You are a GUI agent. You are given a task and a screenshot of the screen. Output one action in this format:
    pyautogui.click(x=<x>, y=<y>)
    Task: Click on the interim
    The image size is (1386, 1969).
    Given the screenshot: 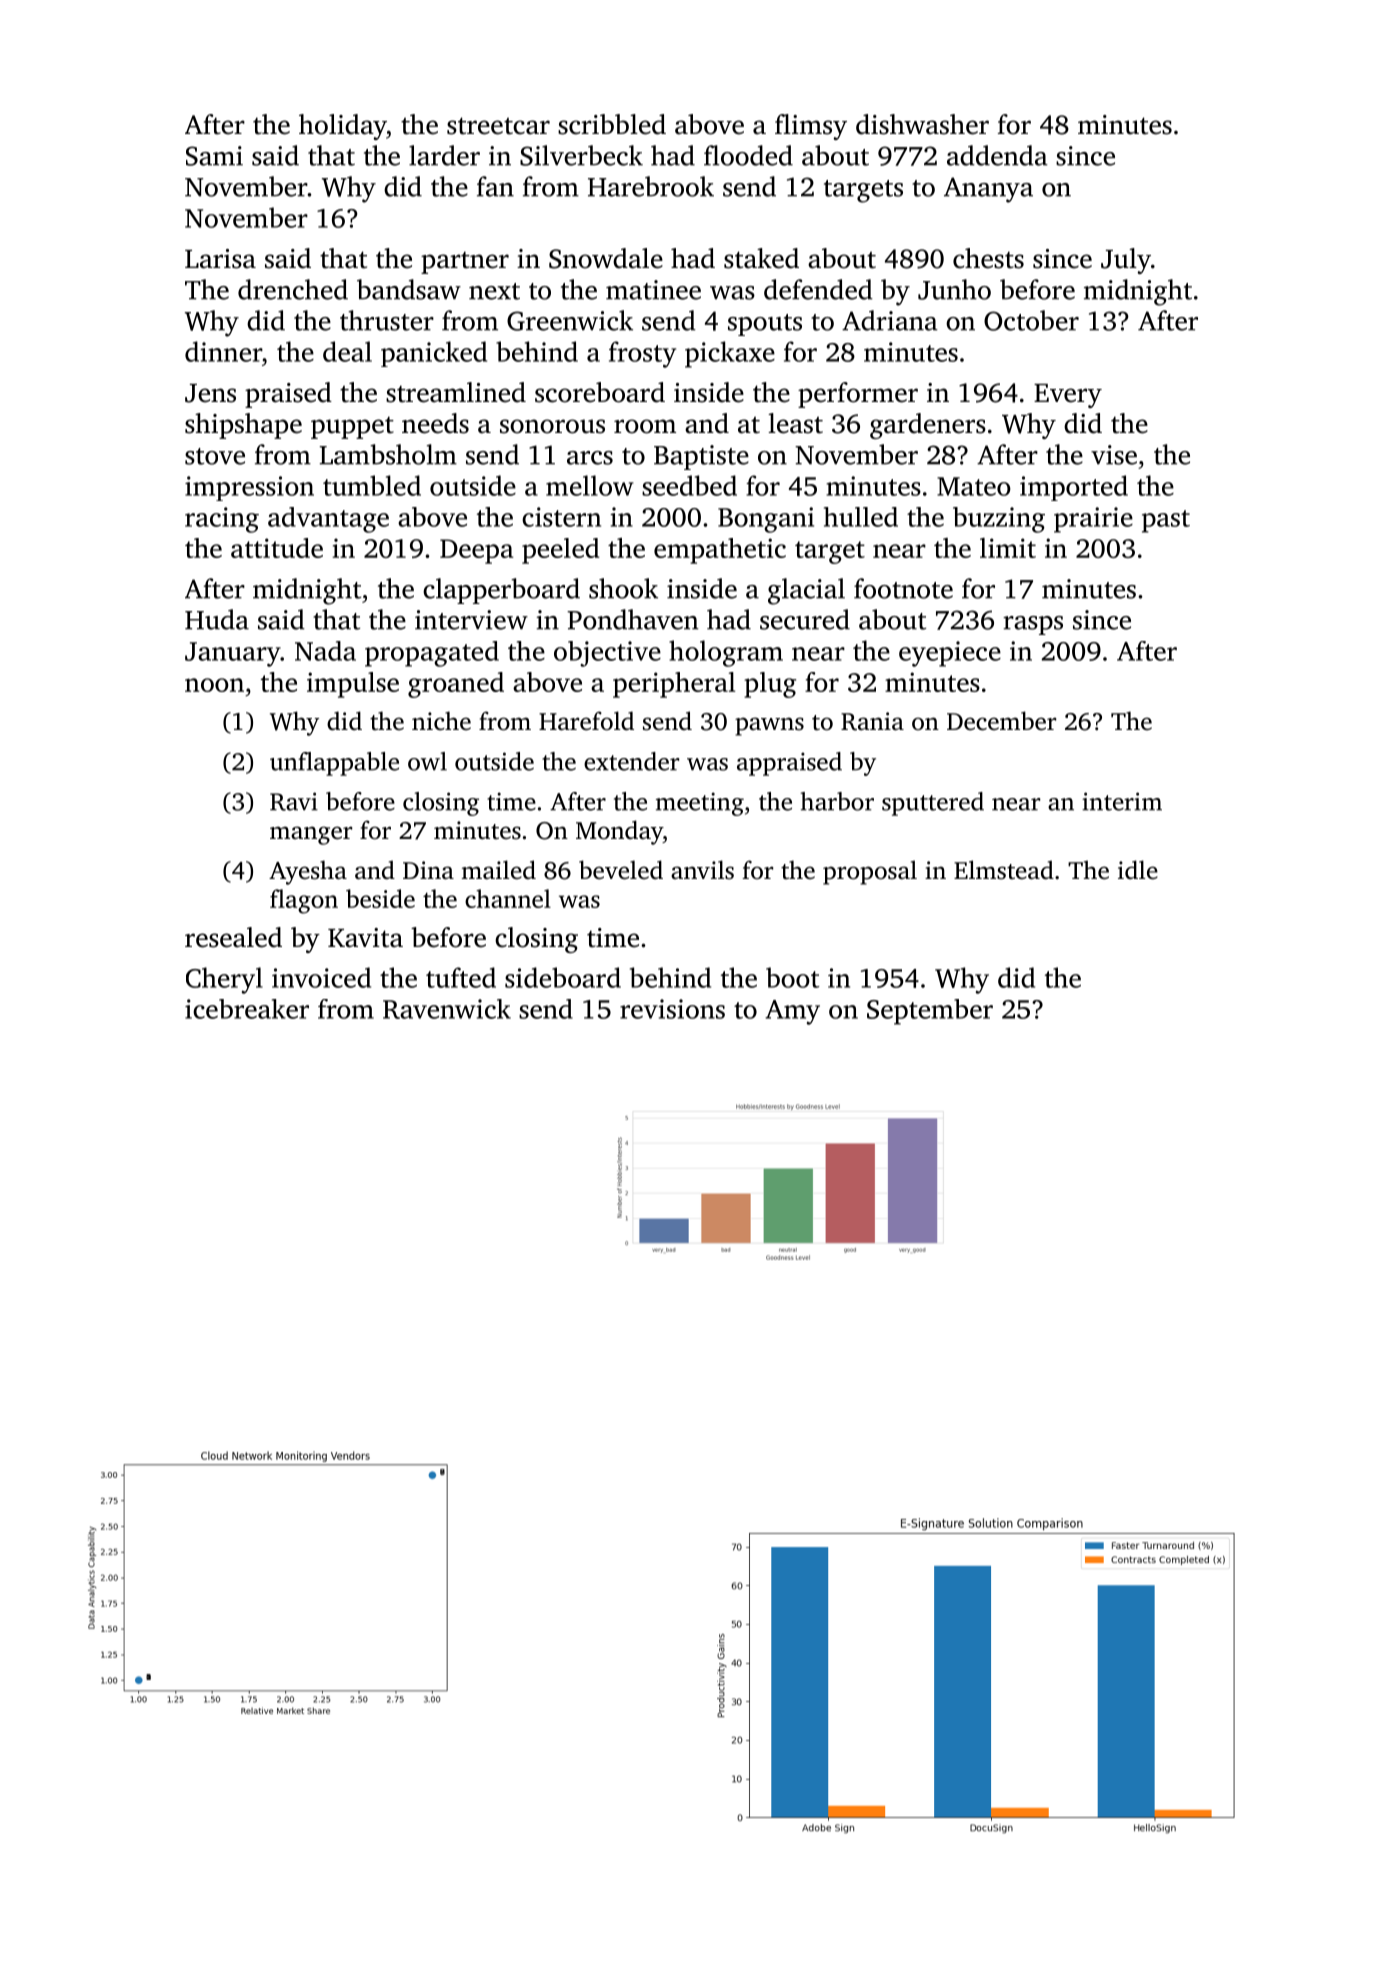 What is the action you would take?
    pyautogui.click(x=1122, y=801)
